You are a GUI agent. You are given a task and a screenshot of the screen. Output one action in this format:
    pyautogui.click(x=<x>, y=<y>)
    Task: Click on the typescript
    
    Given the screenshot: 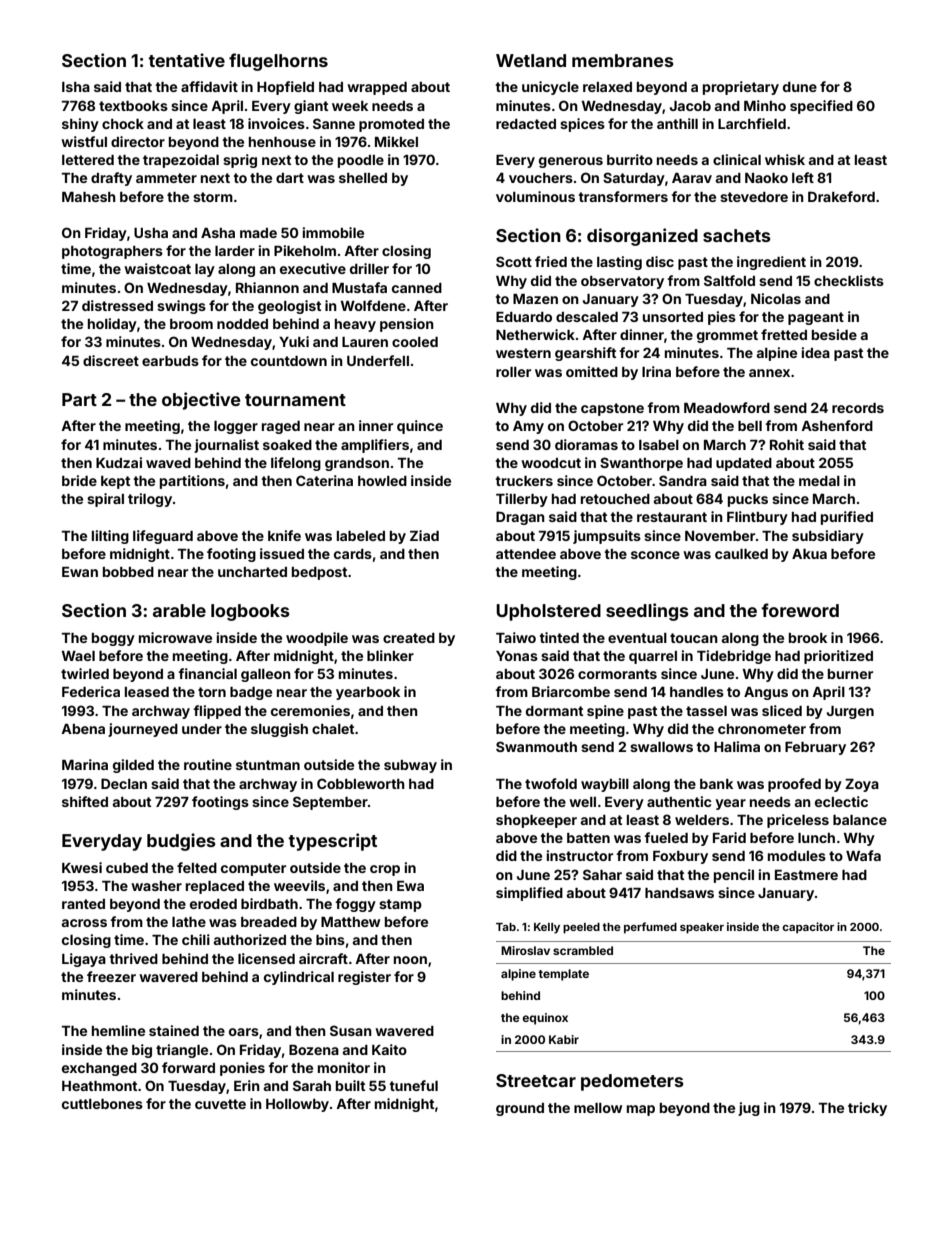 What is the action you would take?
    pyautogui.click(x=332, y=842)
